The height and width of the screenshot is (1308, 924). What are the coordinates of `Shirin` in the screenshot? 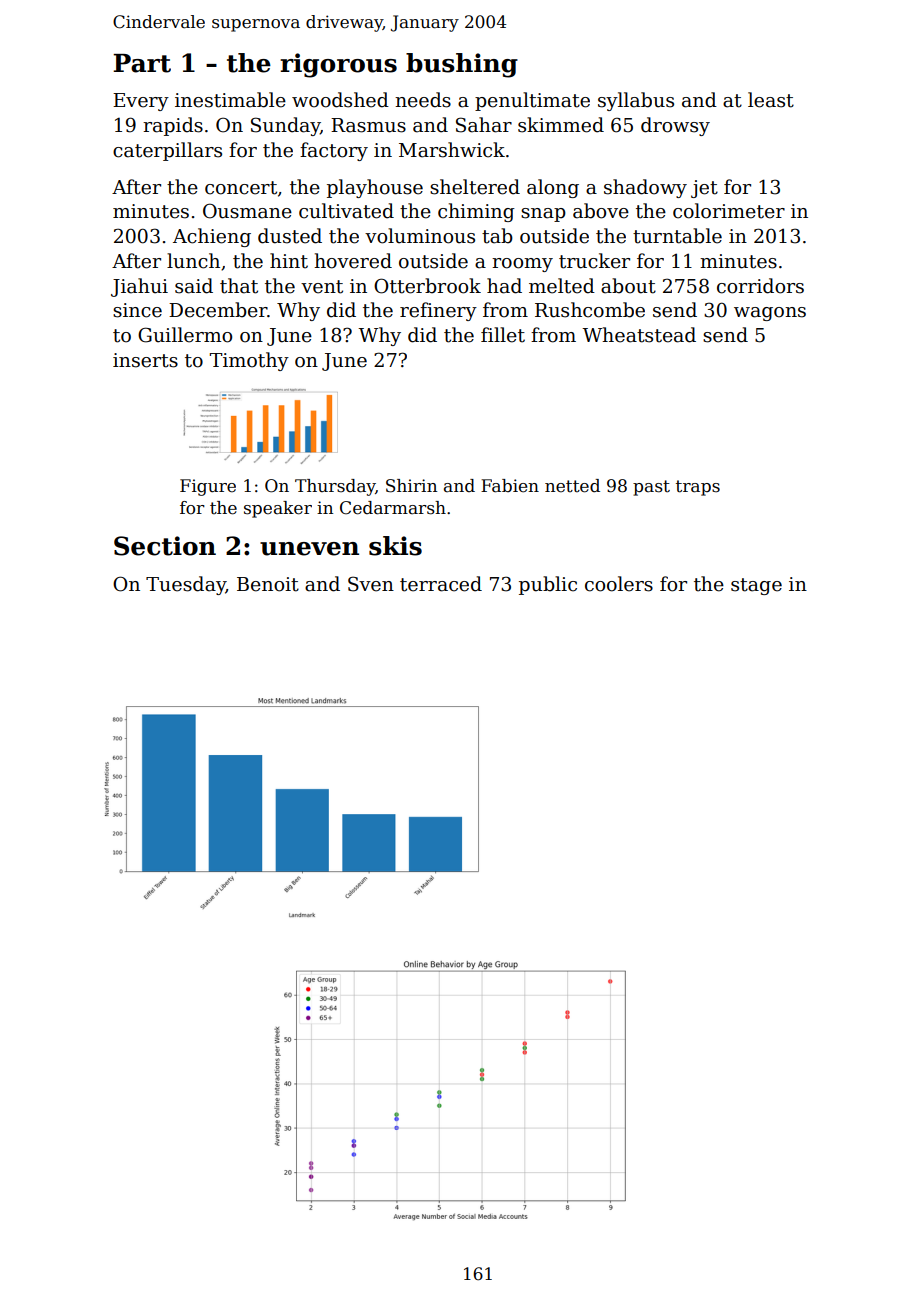 It's located at (411, 486).
